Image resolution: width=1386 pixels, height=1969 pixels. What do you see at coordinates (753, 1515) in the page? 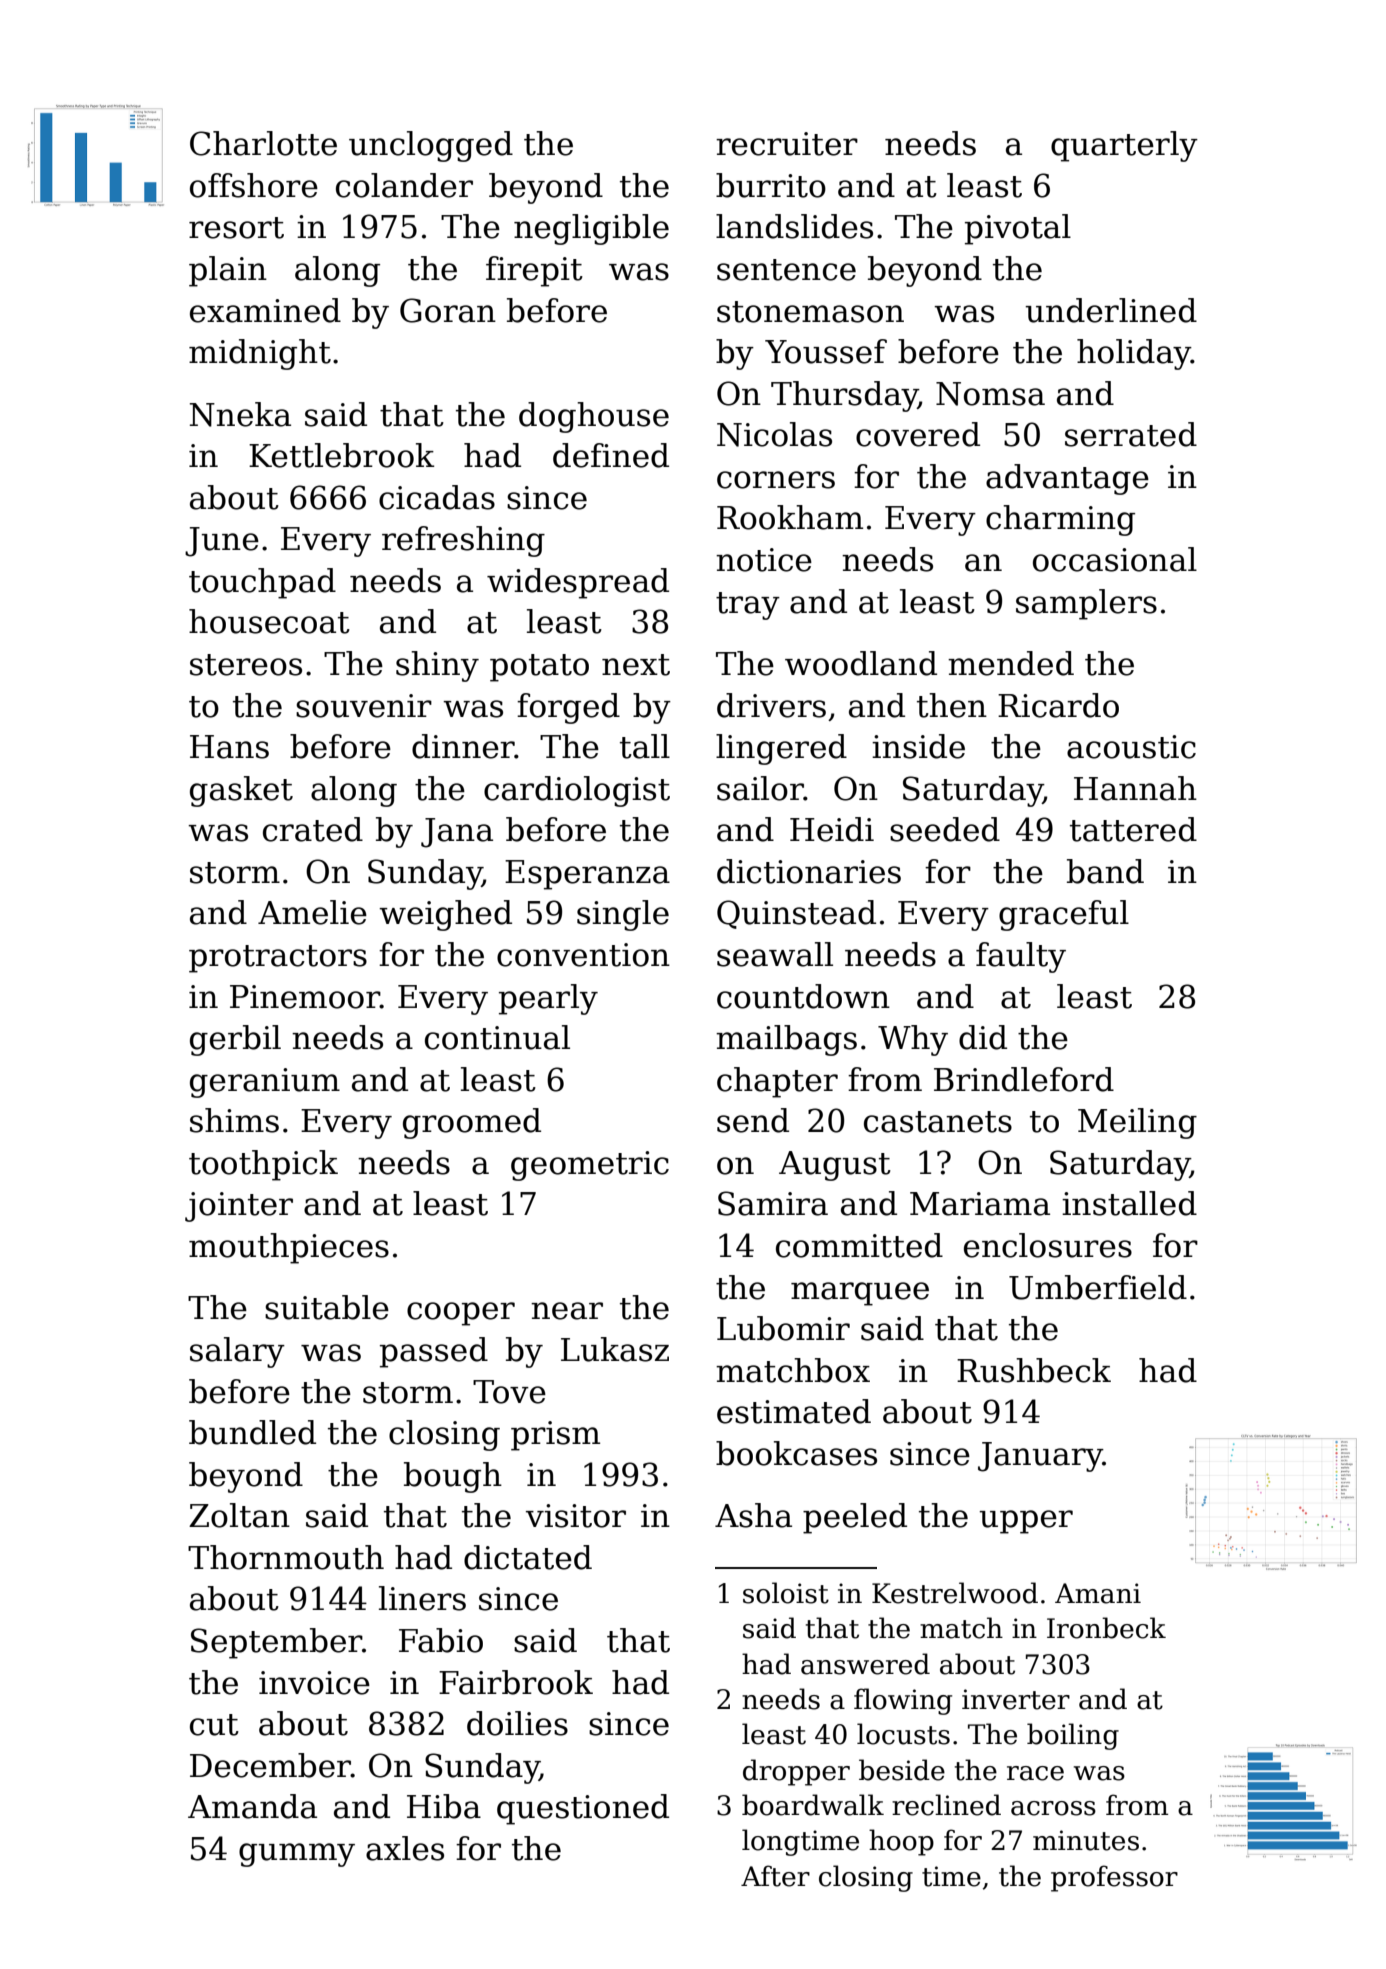
I see `Asha` at bounding box center [753, 1515].
